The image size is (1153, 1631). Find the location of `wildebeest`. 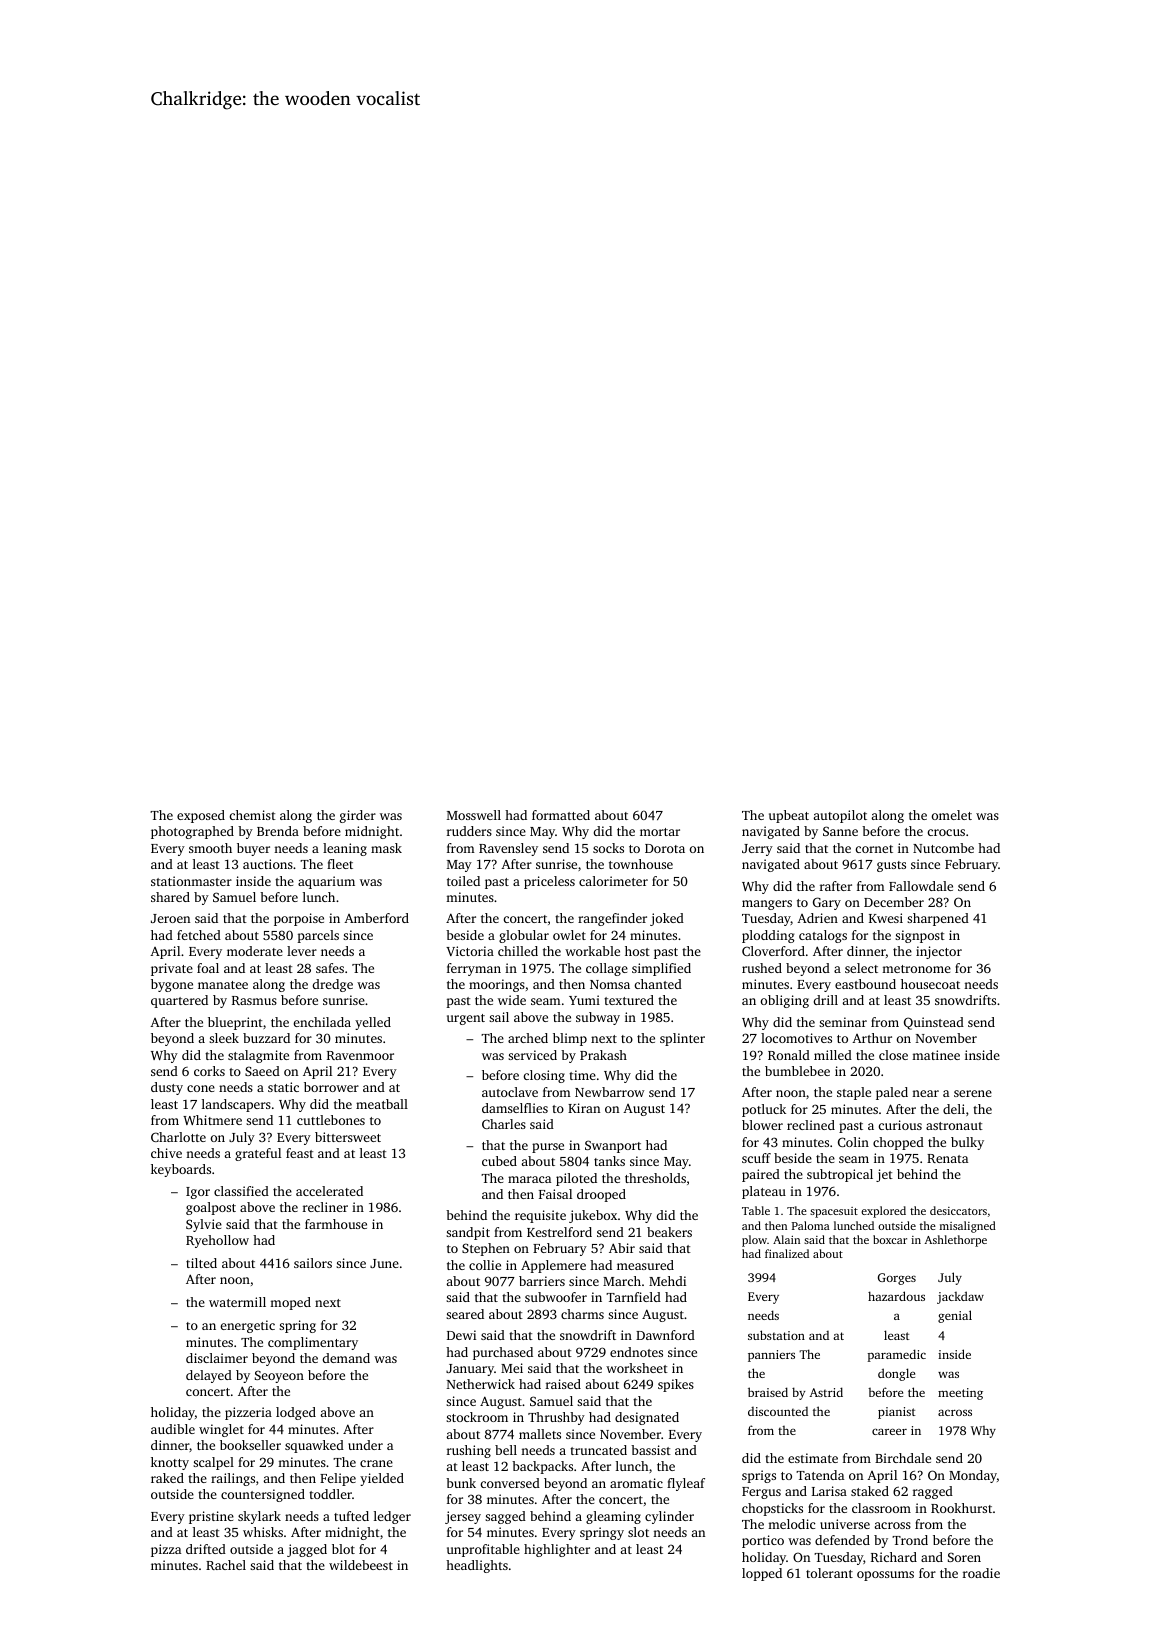

wildebeest is located at coordinates (361, 1565).
